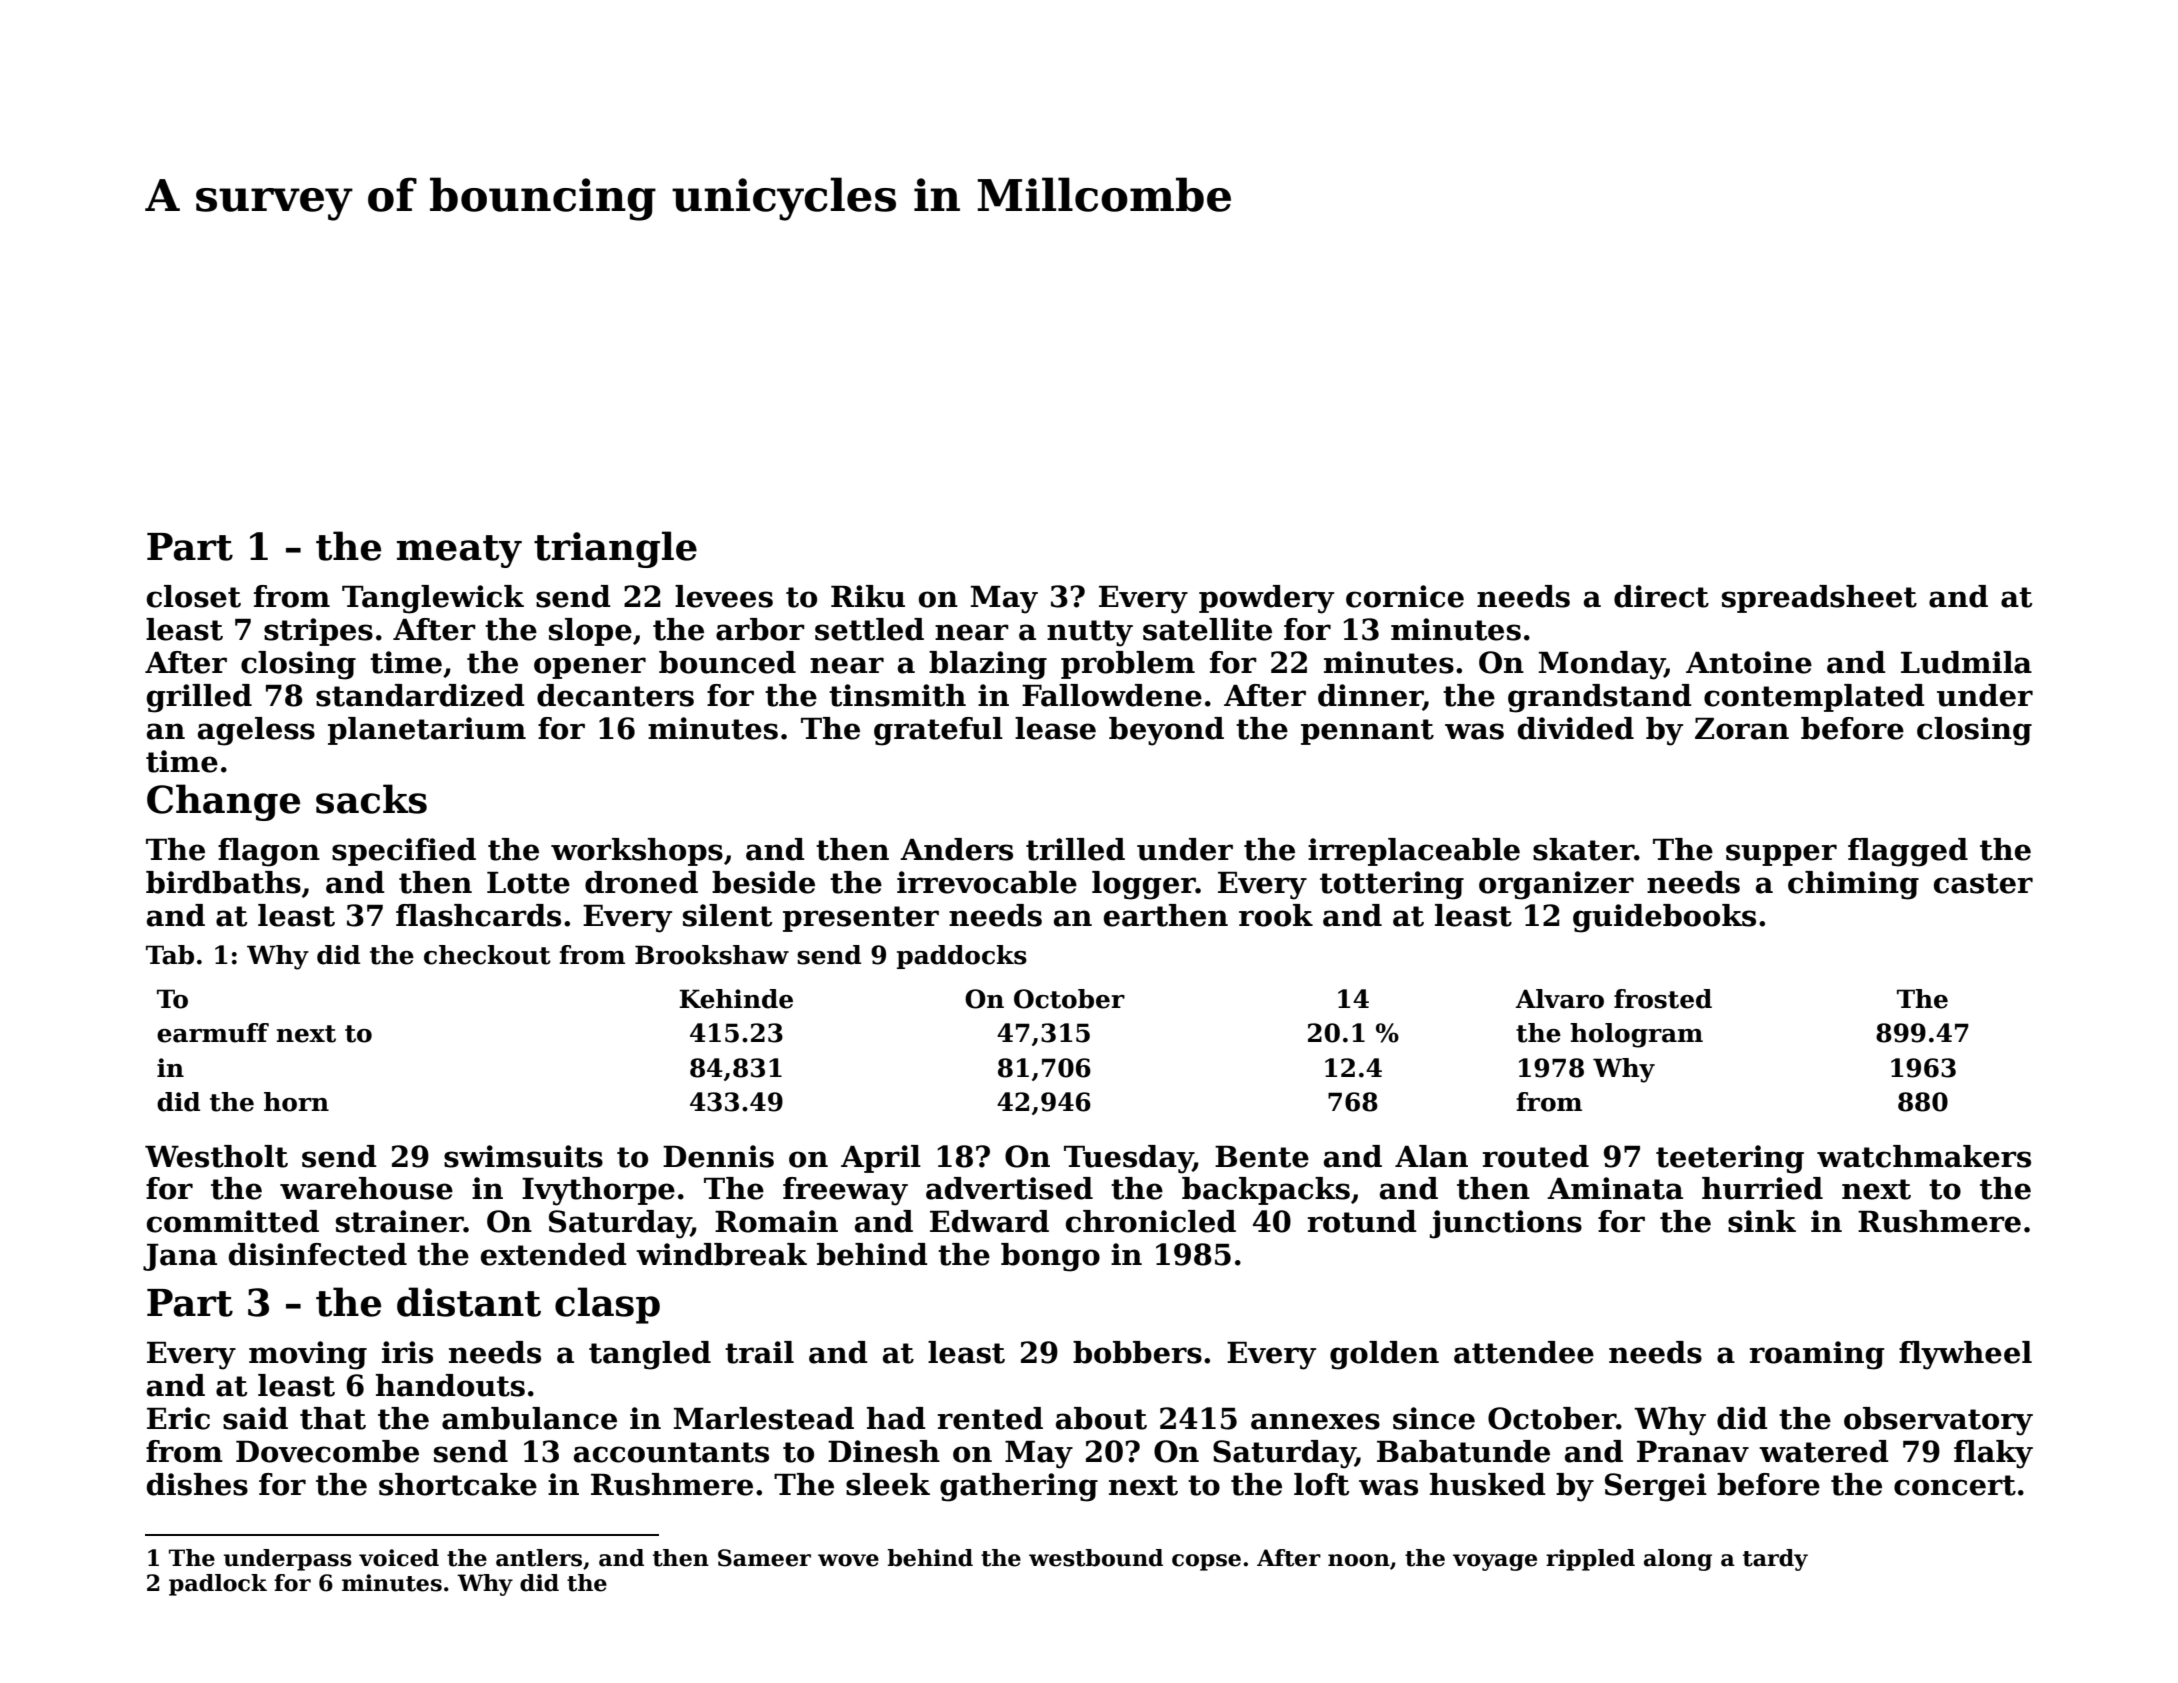 Image resolution: width=2178 pixels, height=1683 pixels. What do you see at coordinates (1359, 1560) in the page?
I see `noon` at bounding box center [1359, 1560].
